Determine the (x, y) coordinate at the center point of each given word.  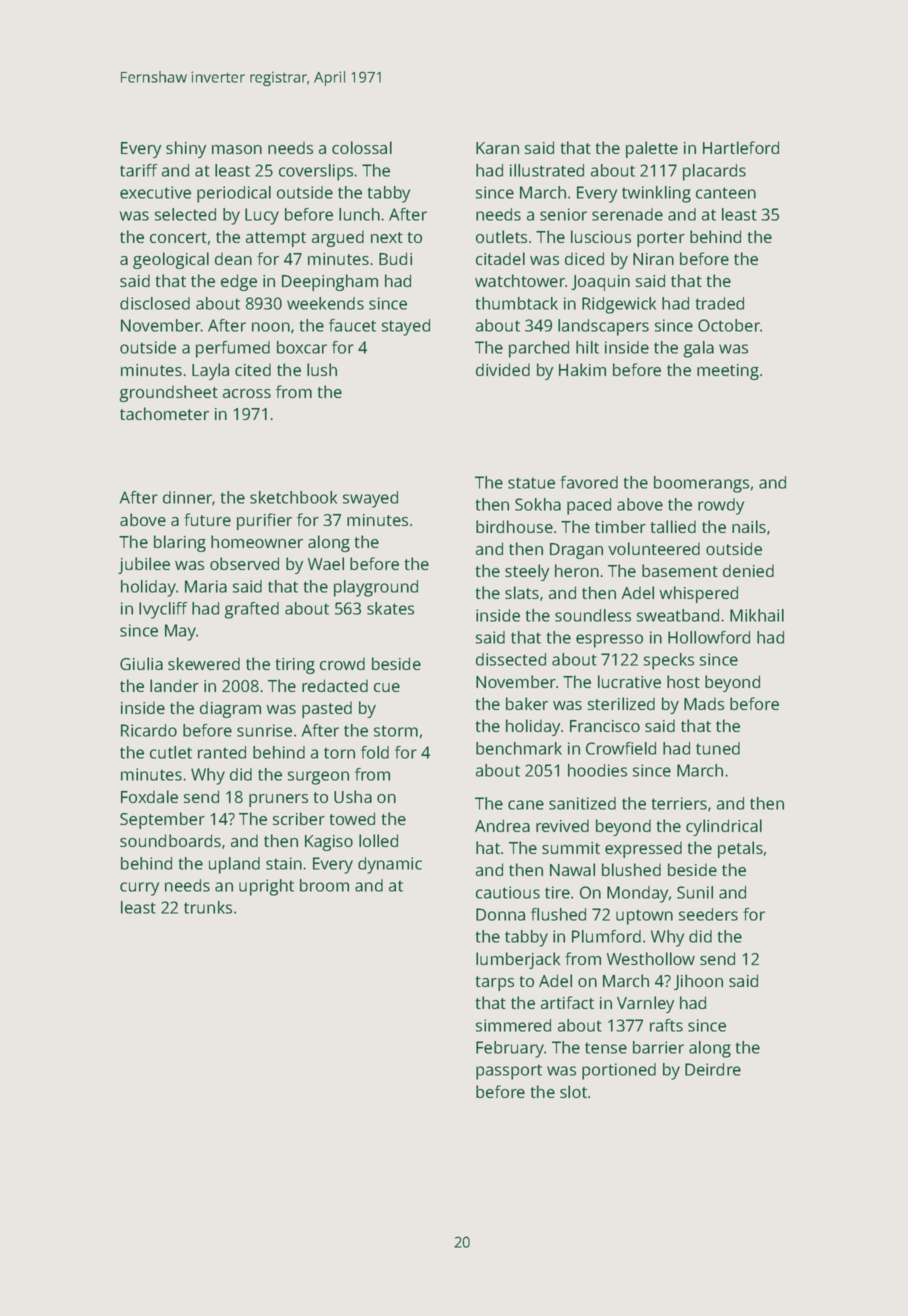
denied (748, 570)
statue (531, 483)
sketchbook (293, 497)
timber (620, 526)
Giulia (141, 663)
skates (390, 608)
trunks (208, 907)
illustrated (547, 170)
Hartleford (741, 147)
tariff (138, 170)
